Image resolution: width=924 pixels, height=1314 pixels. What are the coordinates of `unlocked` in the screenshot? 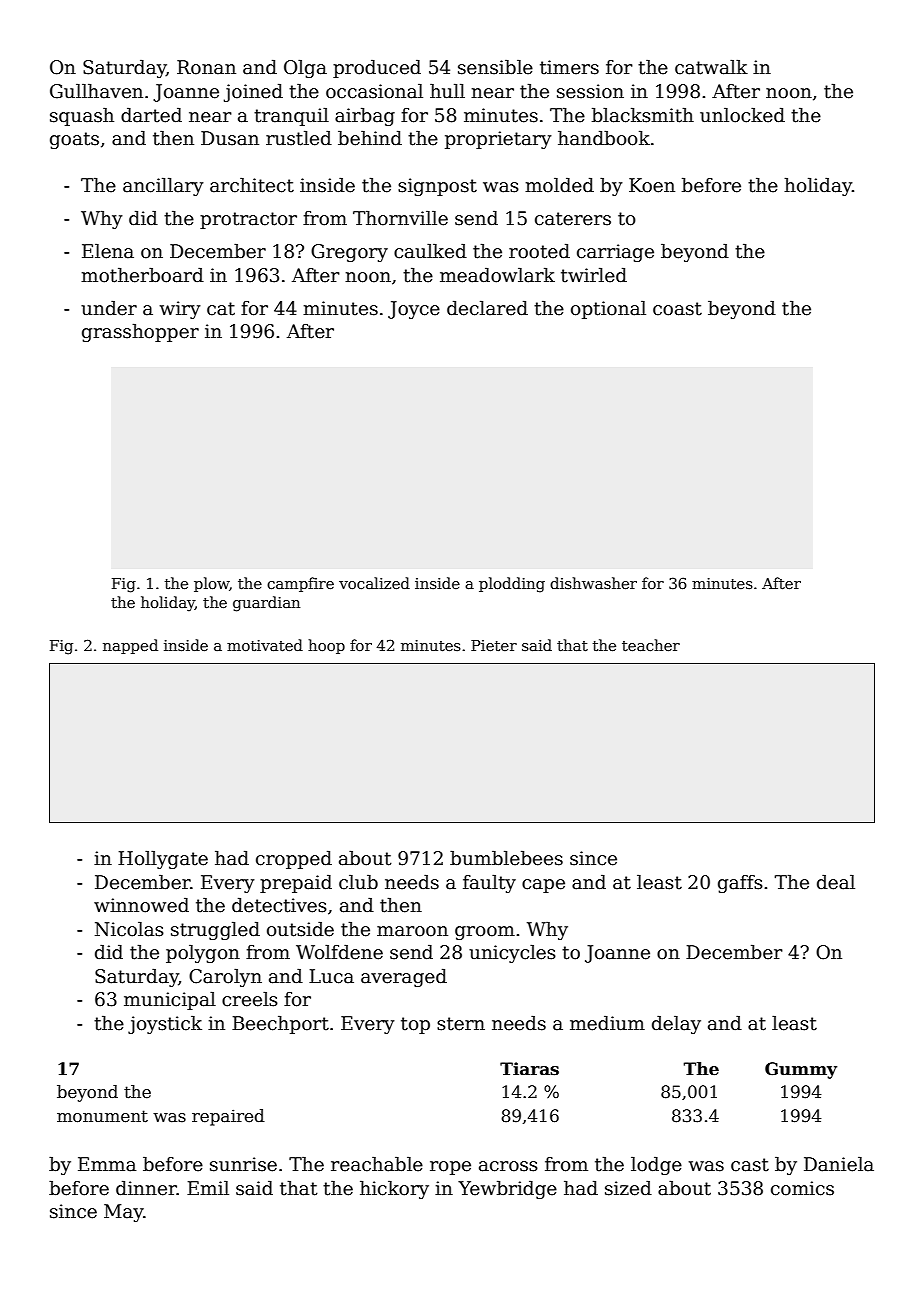 It's located at (742, 115).
